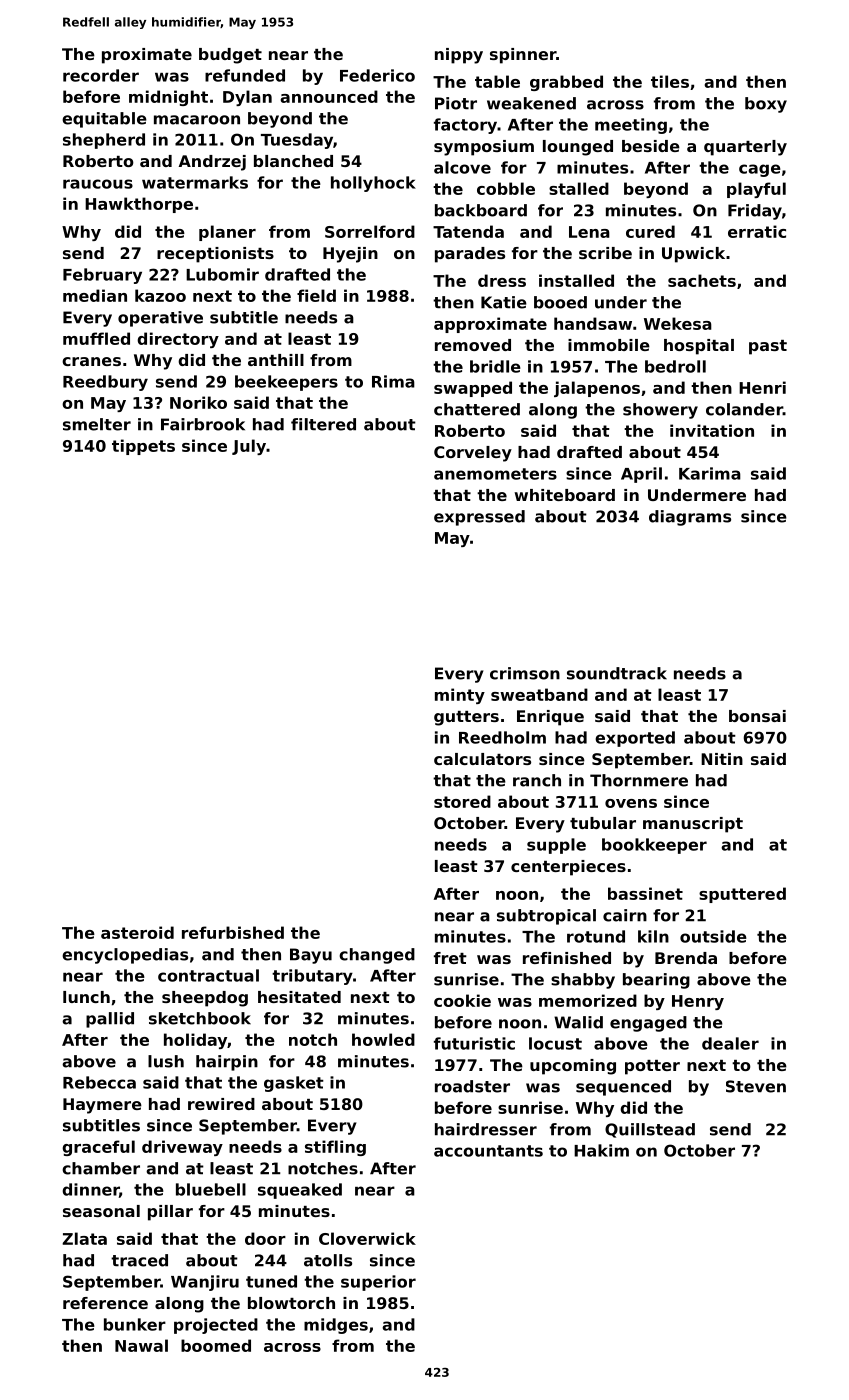  What do you see at coordinates (617, 673) in the screenshot?
I see `soundtrack` at bounding box center [617, 673].
